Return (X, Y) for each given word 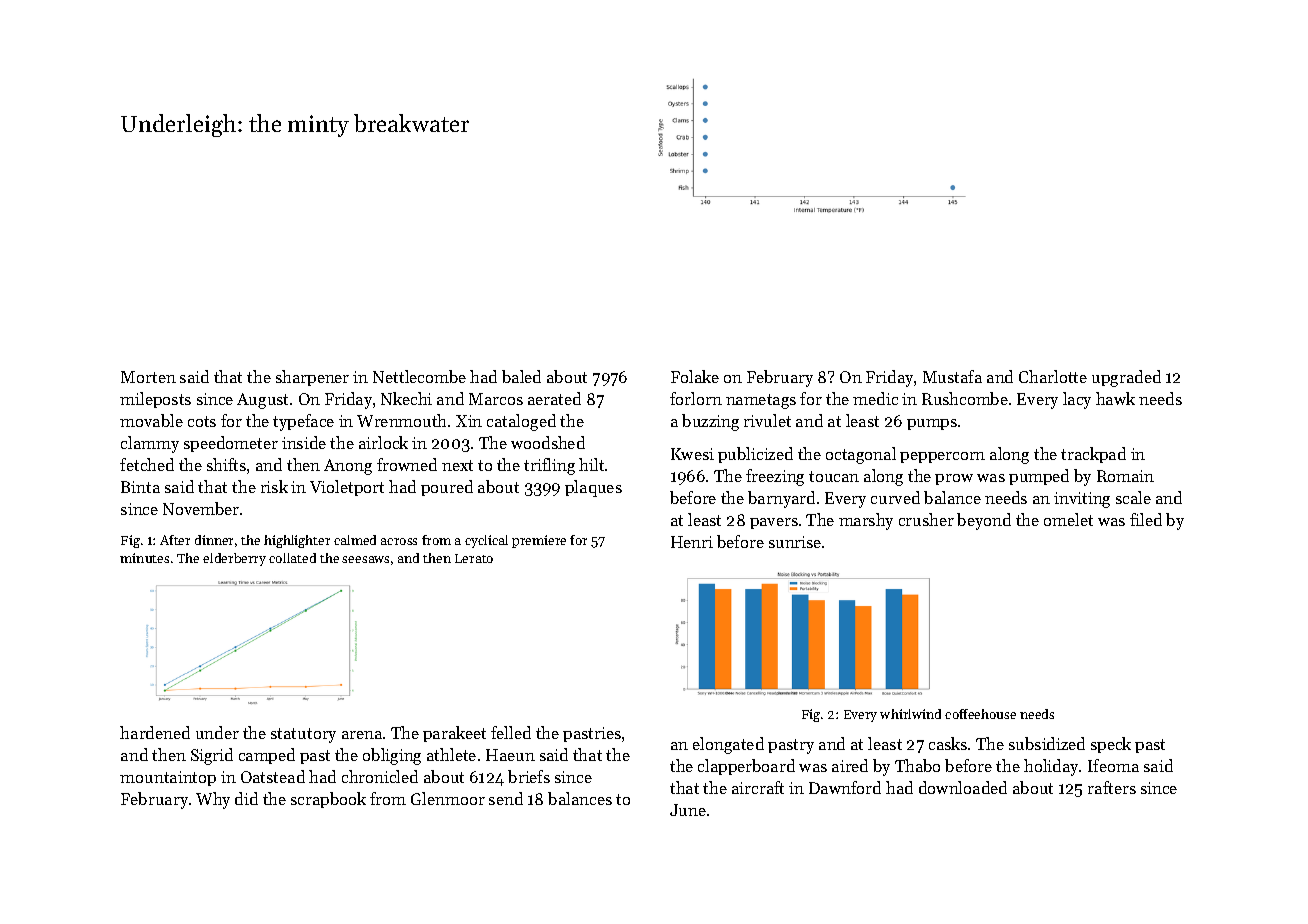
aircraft (758, 787)
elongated (728, 745)
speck (1111, 745)
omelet (1068, 519)
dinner (214, 540)
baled (521, 376)
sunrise (795, 542)
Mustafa (952, 376)
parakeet (454, 734)
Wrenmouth (401, 420)
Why (213, 800)
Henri (692, 542)
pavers (774, 523)
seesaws (365, 559)
